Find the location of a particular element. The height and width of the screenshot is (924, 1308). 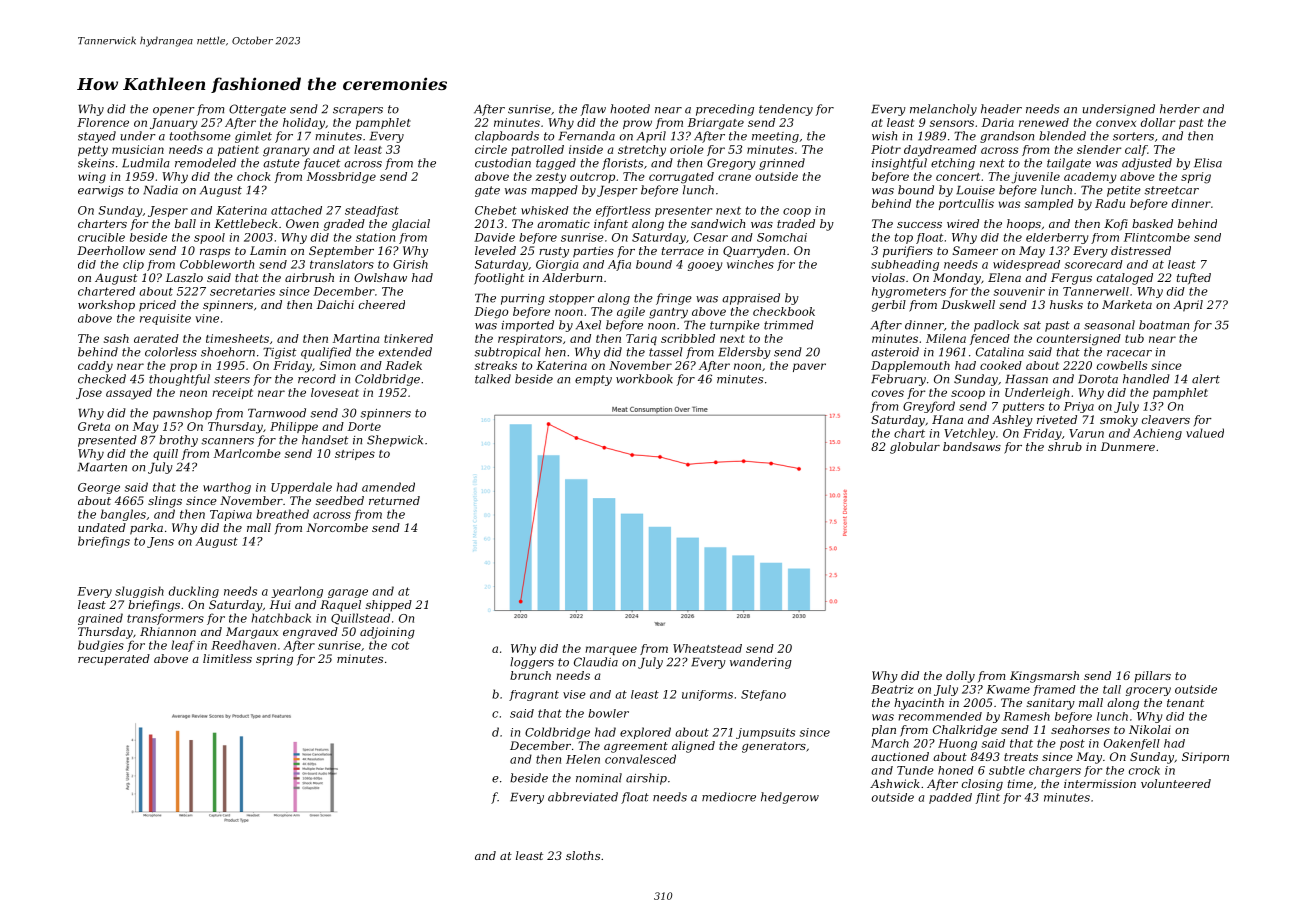

dolly is located at coordinates (960, 677).
